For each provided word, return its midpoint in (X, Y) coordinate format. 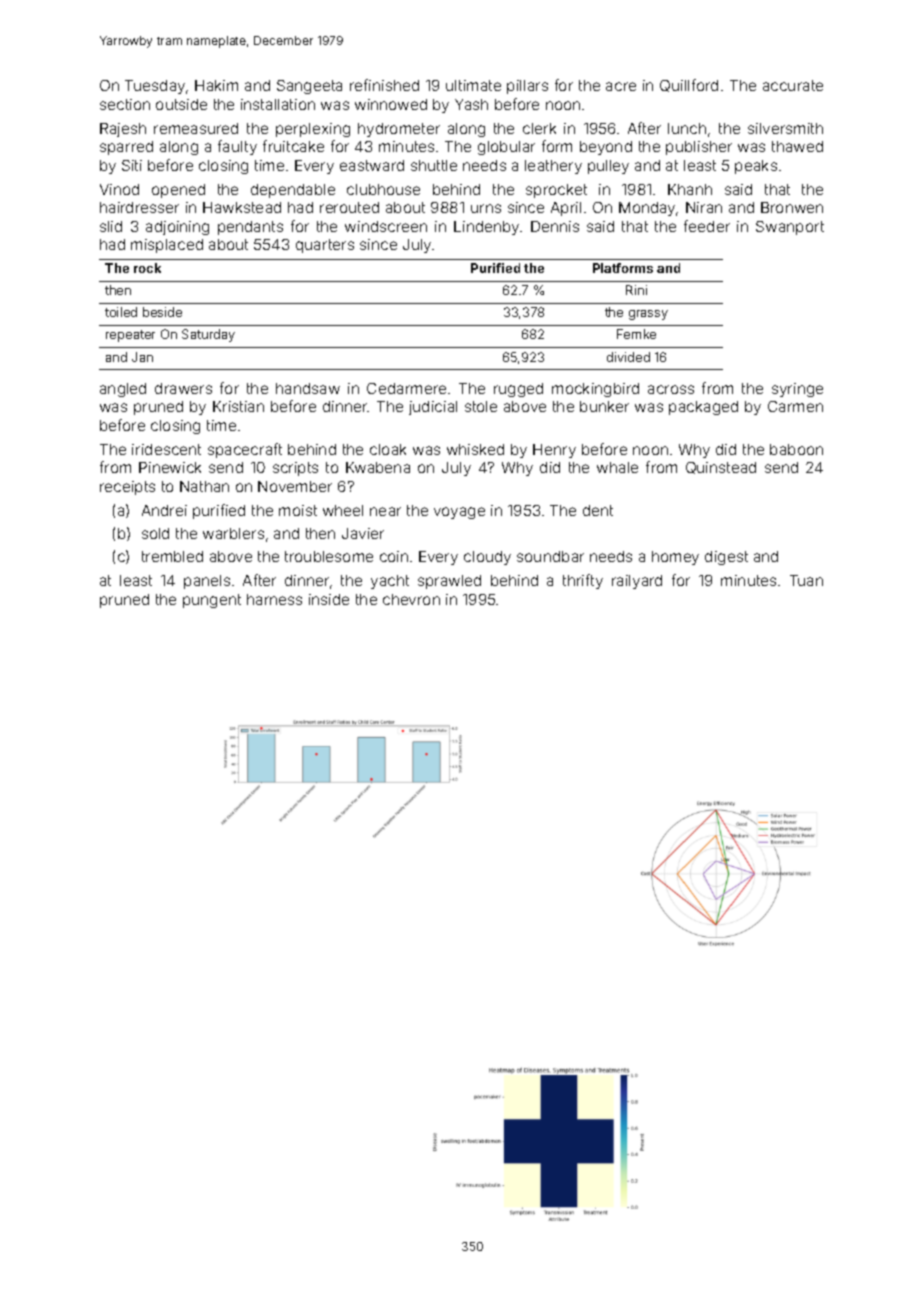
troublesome (329, 556)
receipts (127, 488)
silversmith (785, 128)
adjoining (177, 228)
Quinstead (721, 468)
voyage (459, 513)
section (125, 104)
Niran (704, 207)
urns (486, 208)
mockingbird (595, 390)
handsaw (308, 388)
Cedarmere (406, 388)
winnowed (391, 104)
